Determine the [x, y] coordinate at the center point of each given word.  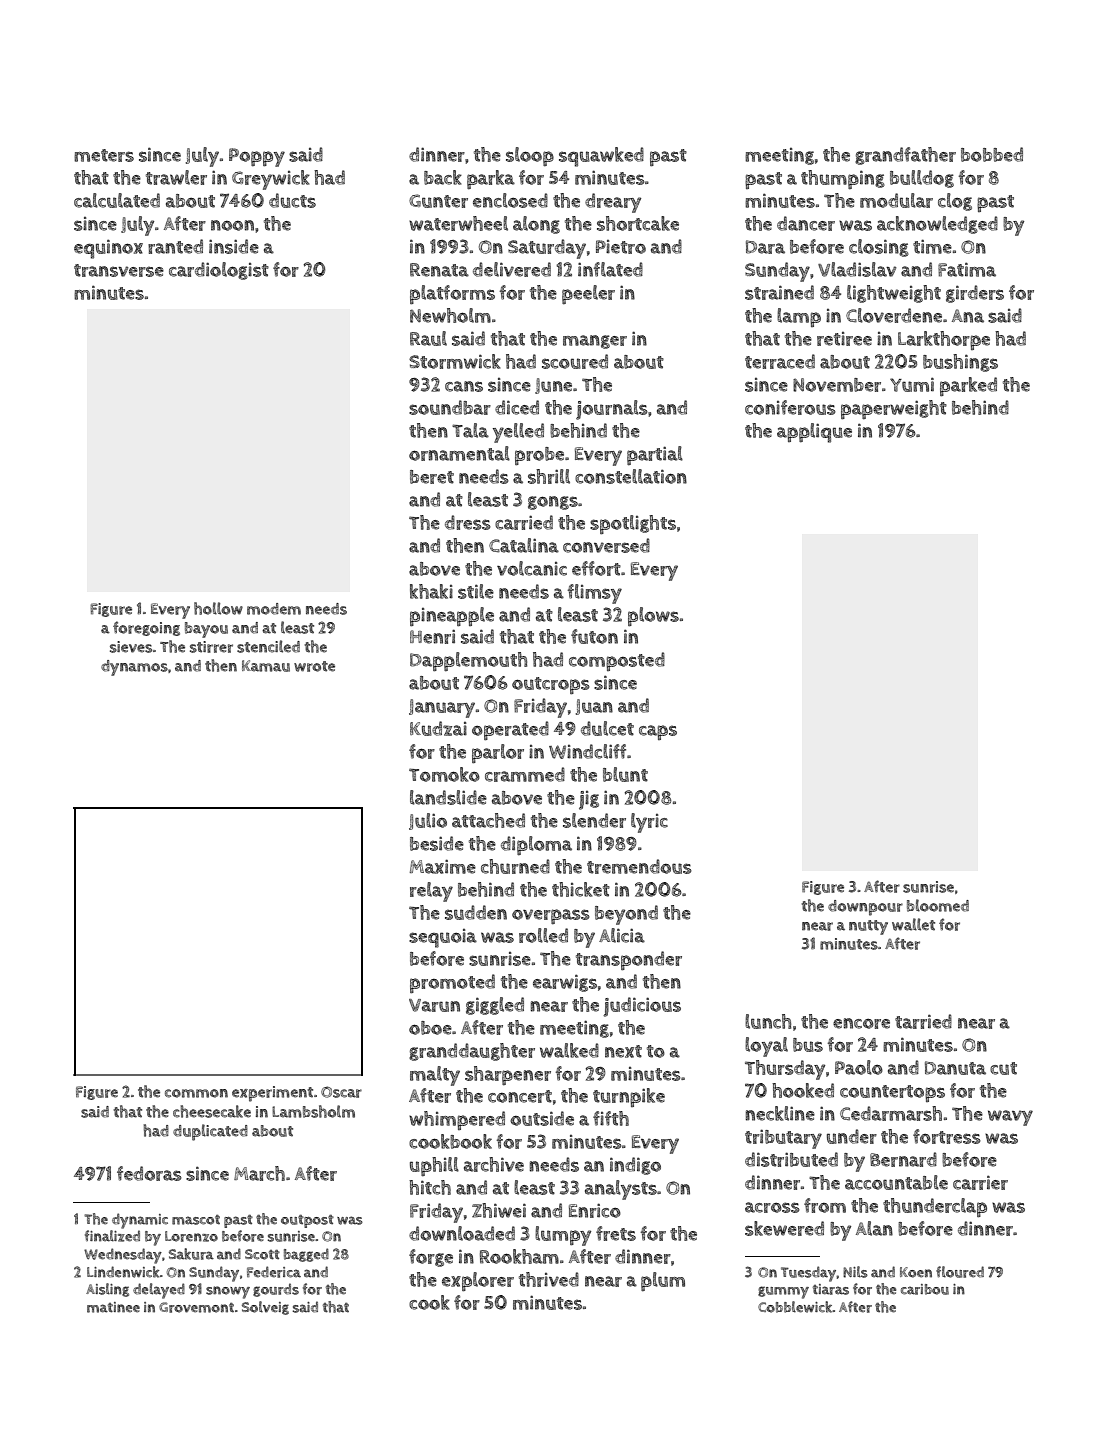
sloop [530, 156]
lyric [649, 823]
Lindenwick [123, 1272]
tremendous [639, 866]
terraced [780, 361]
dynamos [134, 668]
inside [234, 246]
